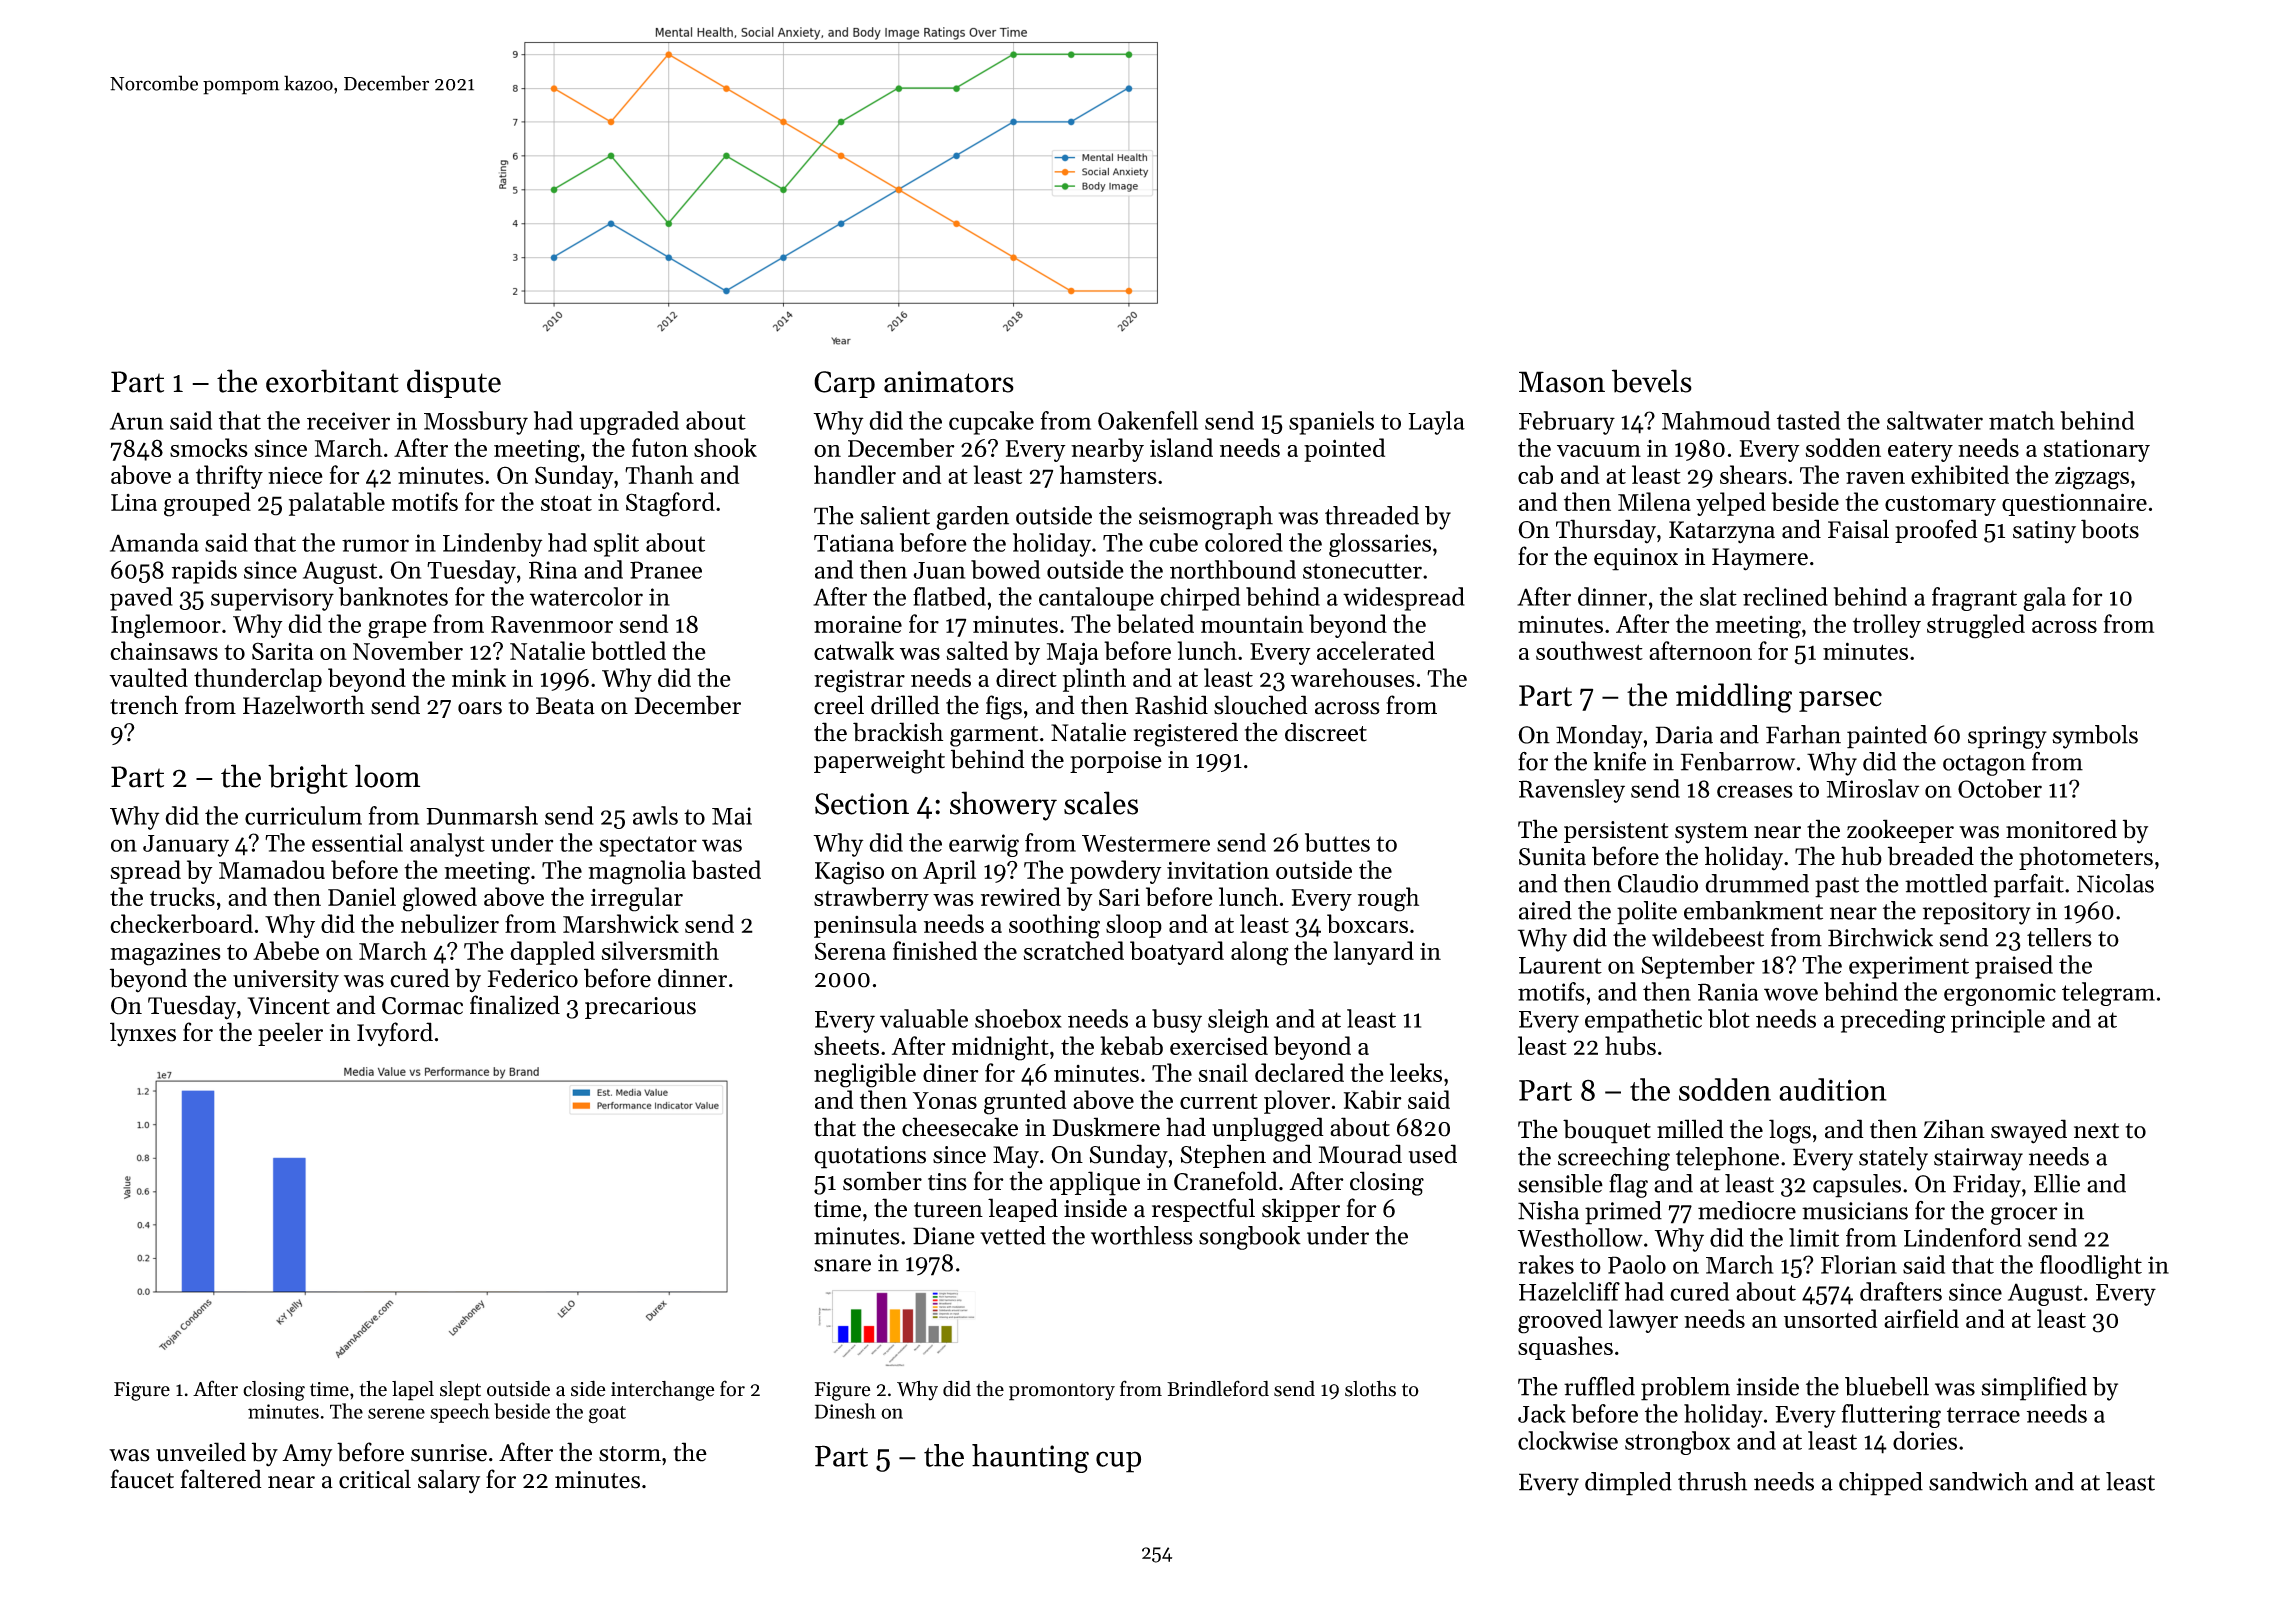 The width and height of the screenshot is (2282, 1614). Describe the element at coordinates (2092, 478) in the screenshot. I see `zigzags` at that location.
